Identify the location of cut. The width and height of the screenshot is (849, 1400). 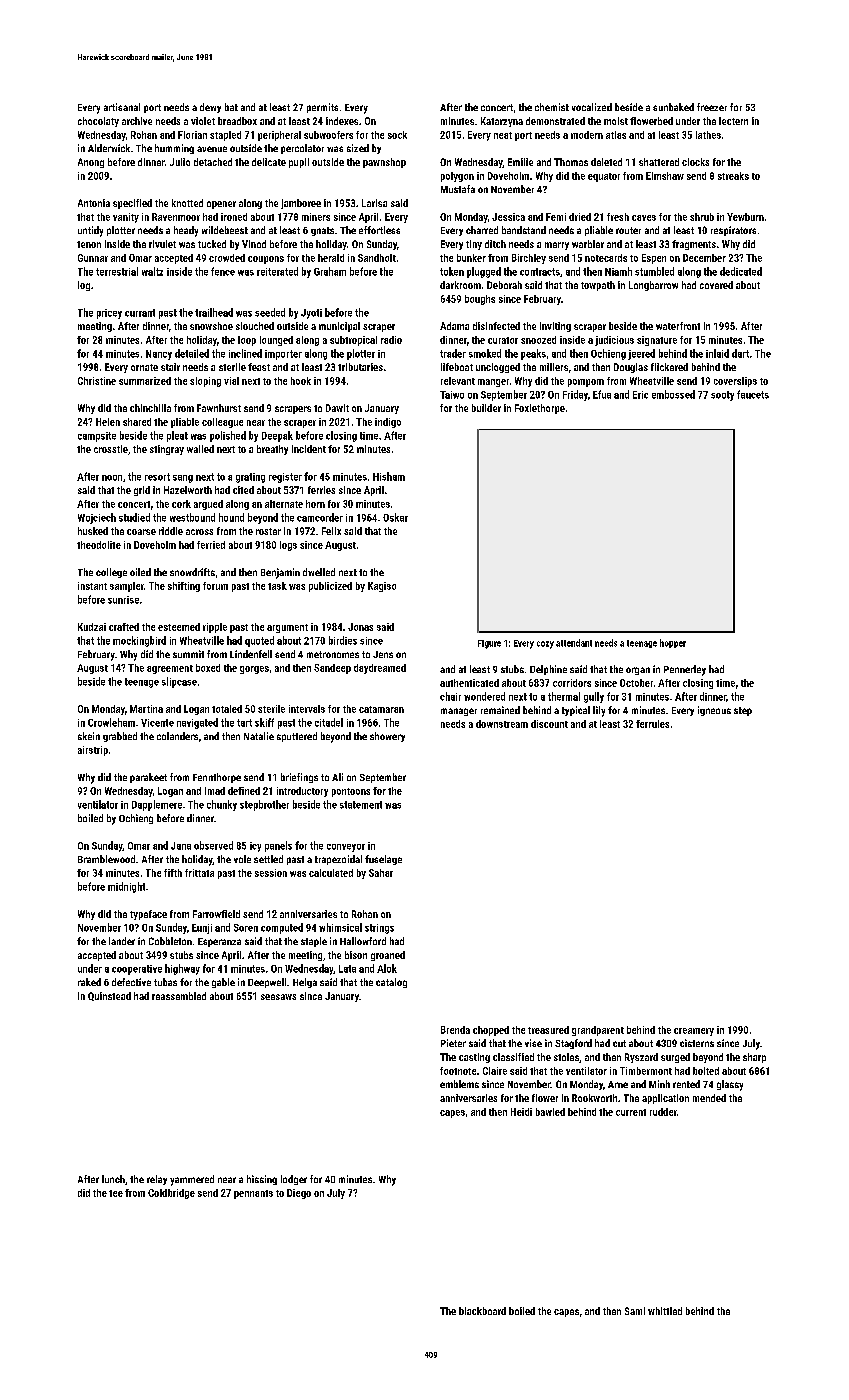
(619, 1043).
